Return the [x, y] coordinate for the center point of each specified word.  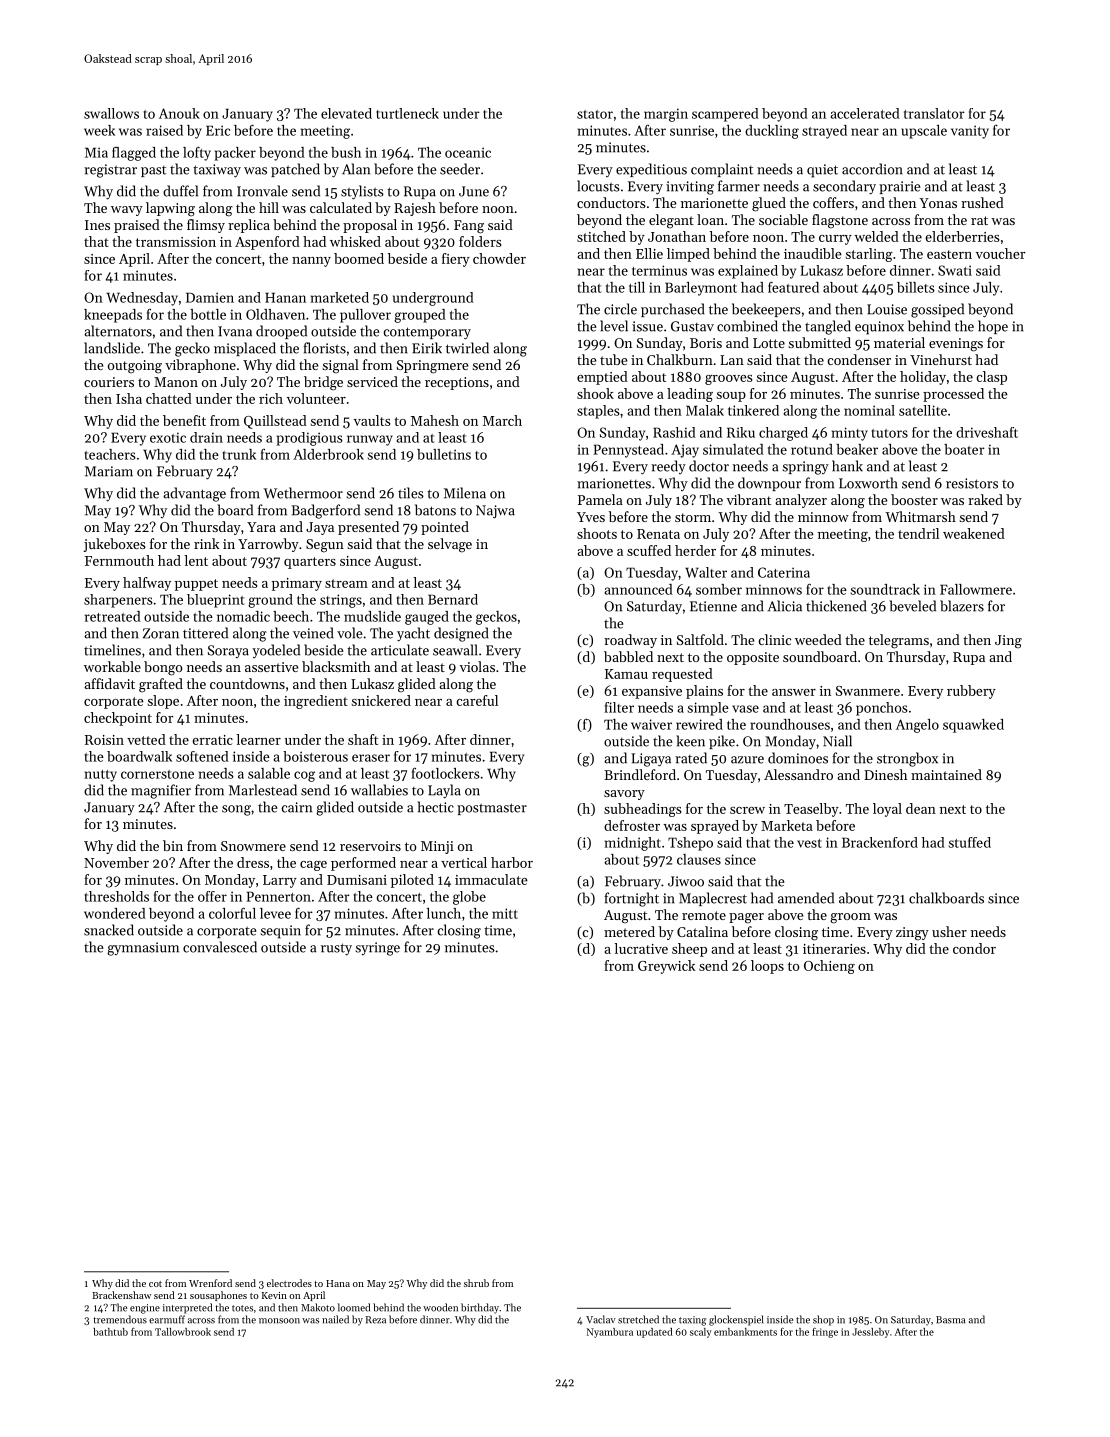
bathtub [110, 1332]
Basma [950, 1320]
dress [253, 862]
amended [806, 898]
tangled [828, 327]
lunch [444, 913]
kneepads [113, 316]
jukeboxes [115, 545]
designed [461, 634]
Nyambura [610, 1333]
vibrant [749, 499]
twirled [467, 348]
